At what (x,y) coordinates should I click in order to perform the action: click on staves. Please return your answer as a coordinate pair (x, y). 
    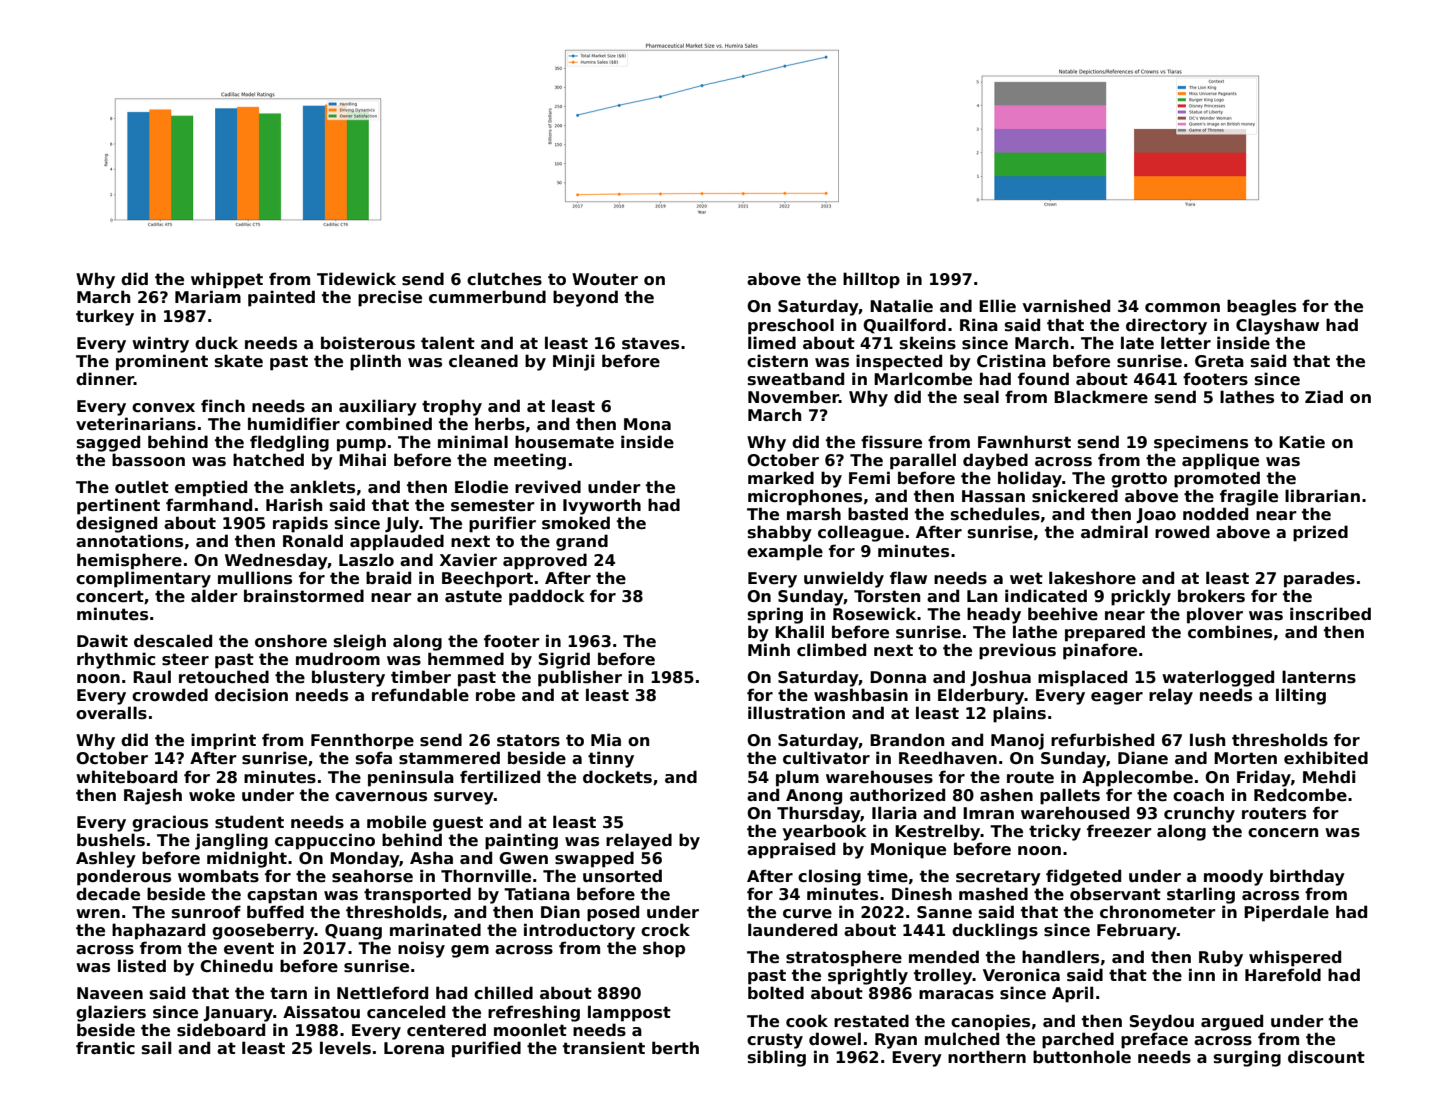
    Looking at the image, I should click on (650, 343).
